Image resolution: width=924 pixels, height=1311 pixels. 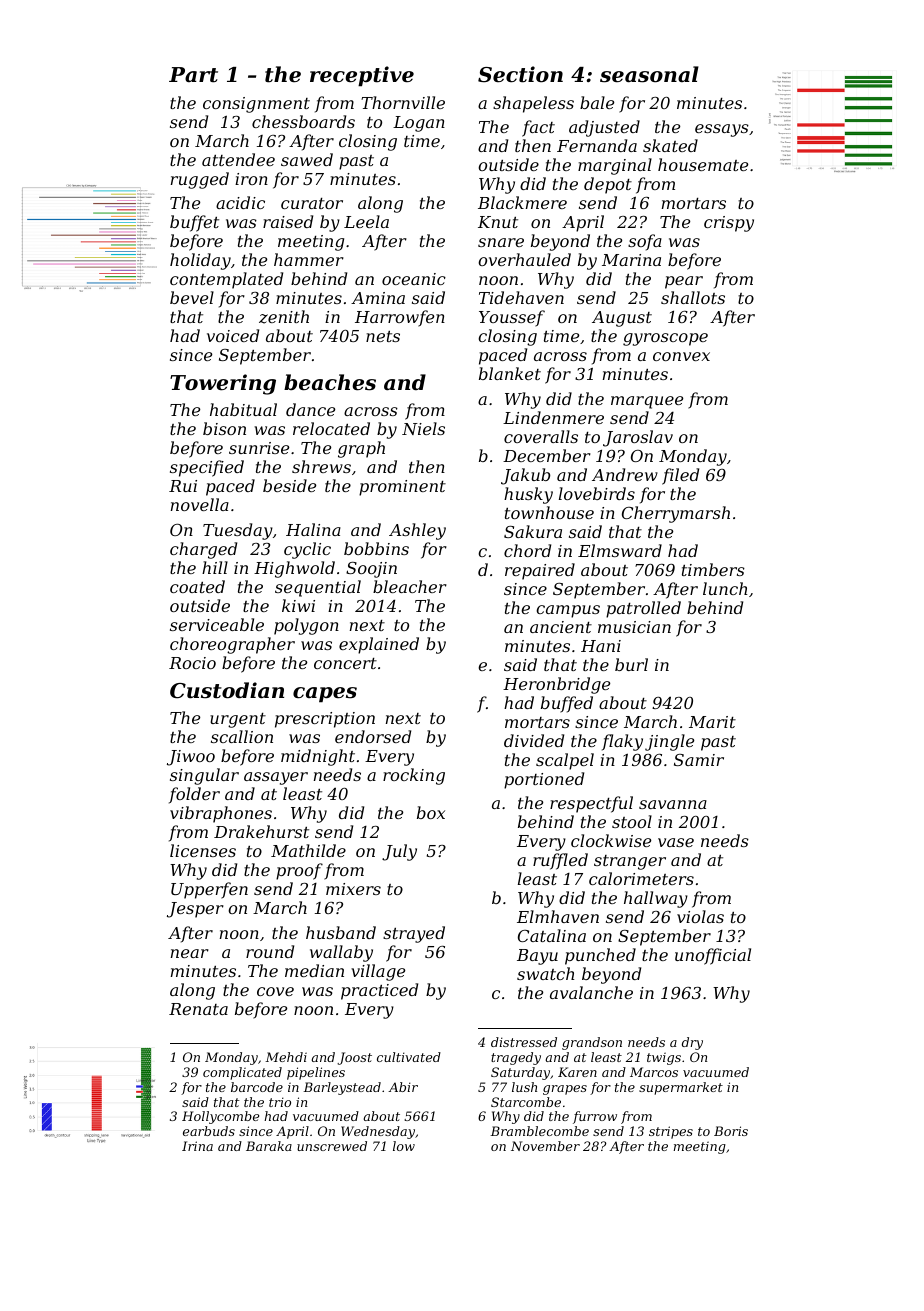 What do you see at coordinates (224, 428) in the document?
I see `bison` at bounding box center [224, 428].
